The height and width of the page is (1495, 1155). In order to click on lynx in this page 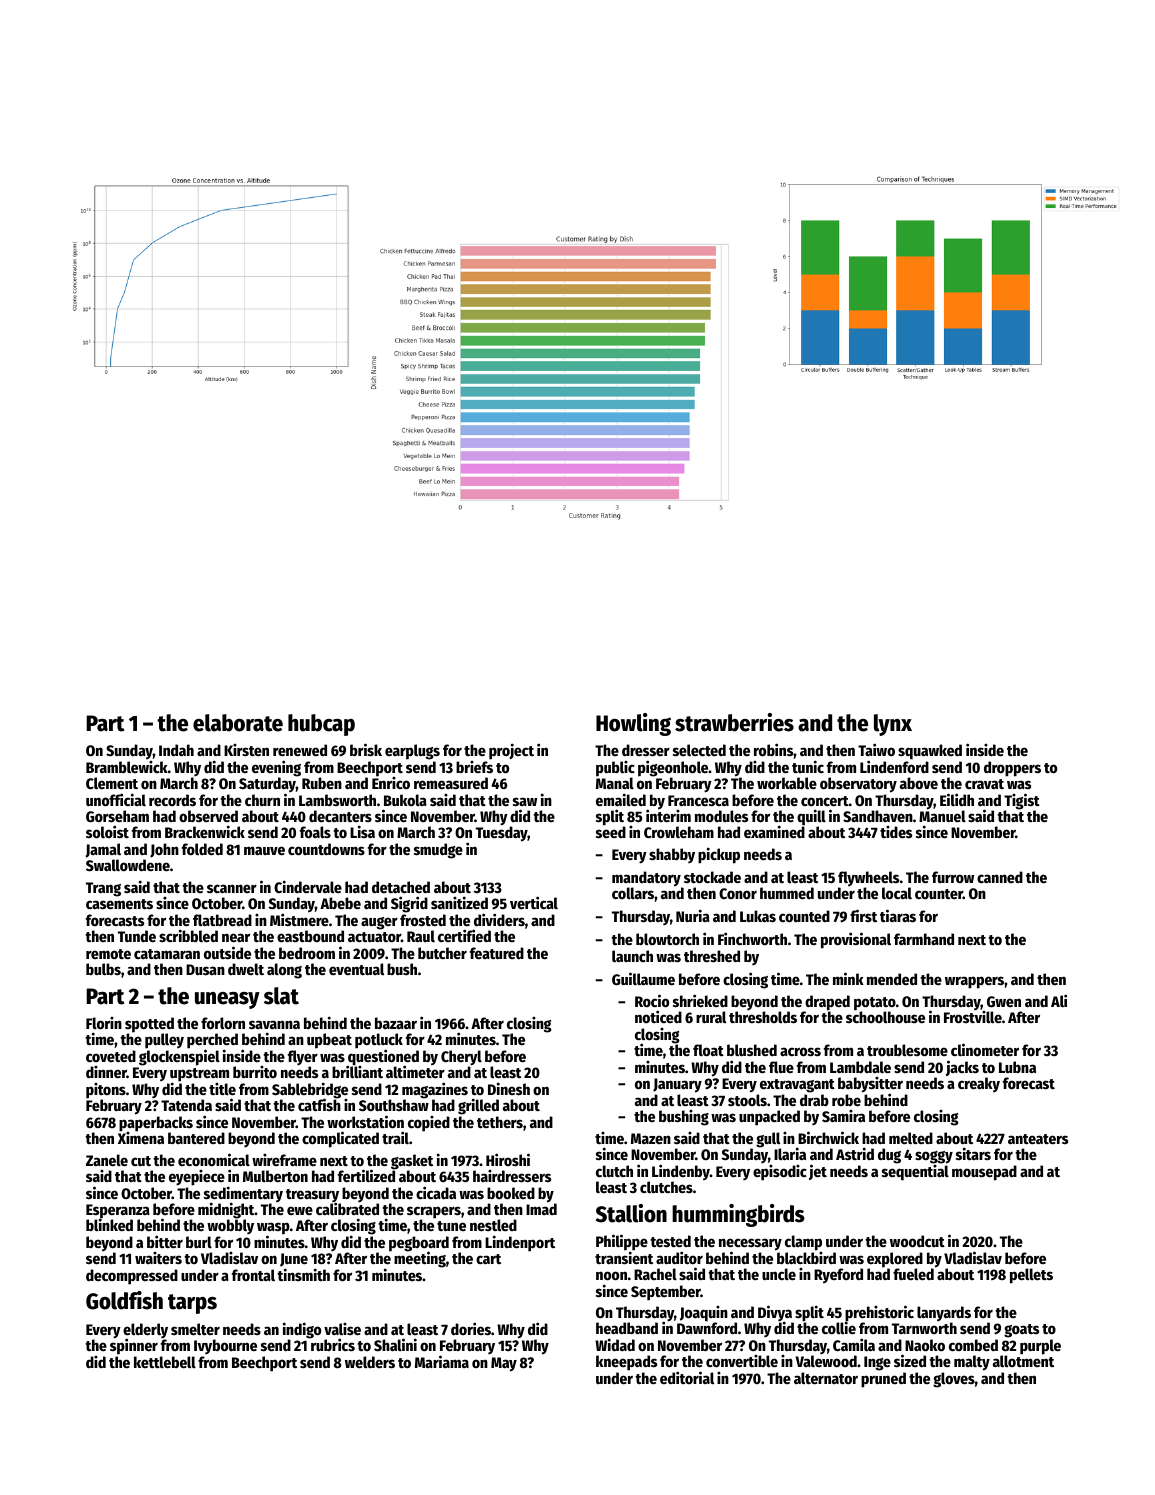, I will do `click(893, 725)`.
